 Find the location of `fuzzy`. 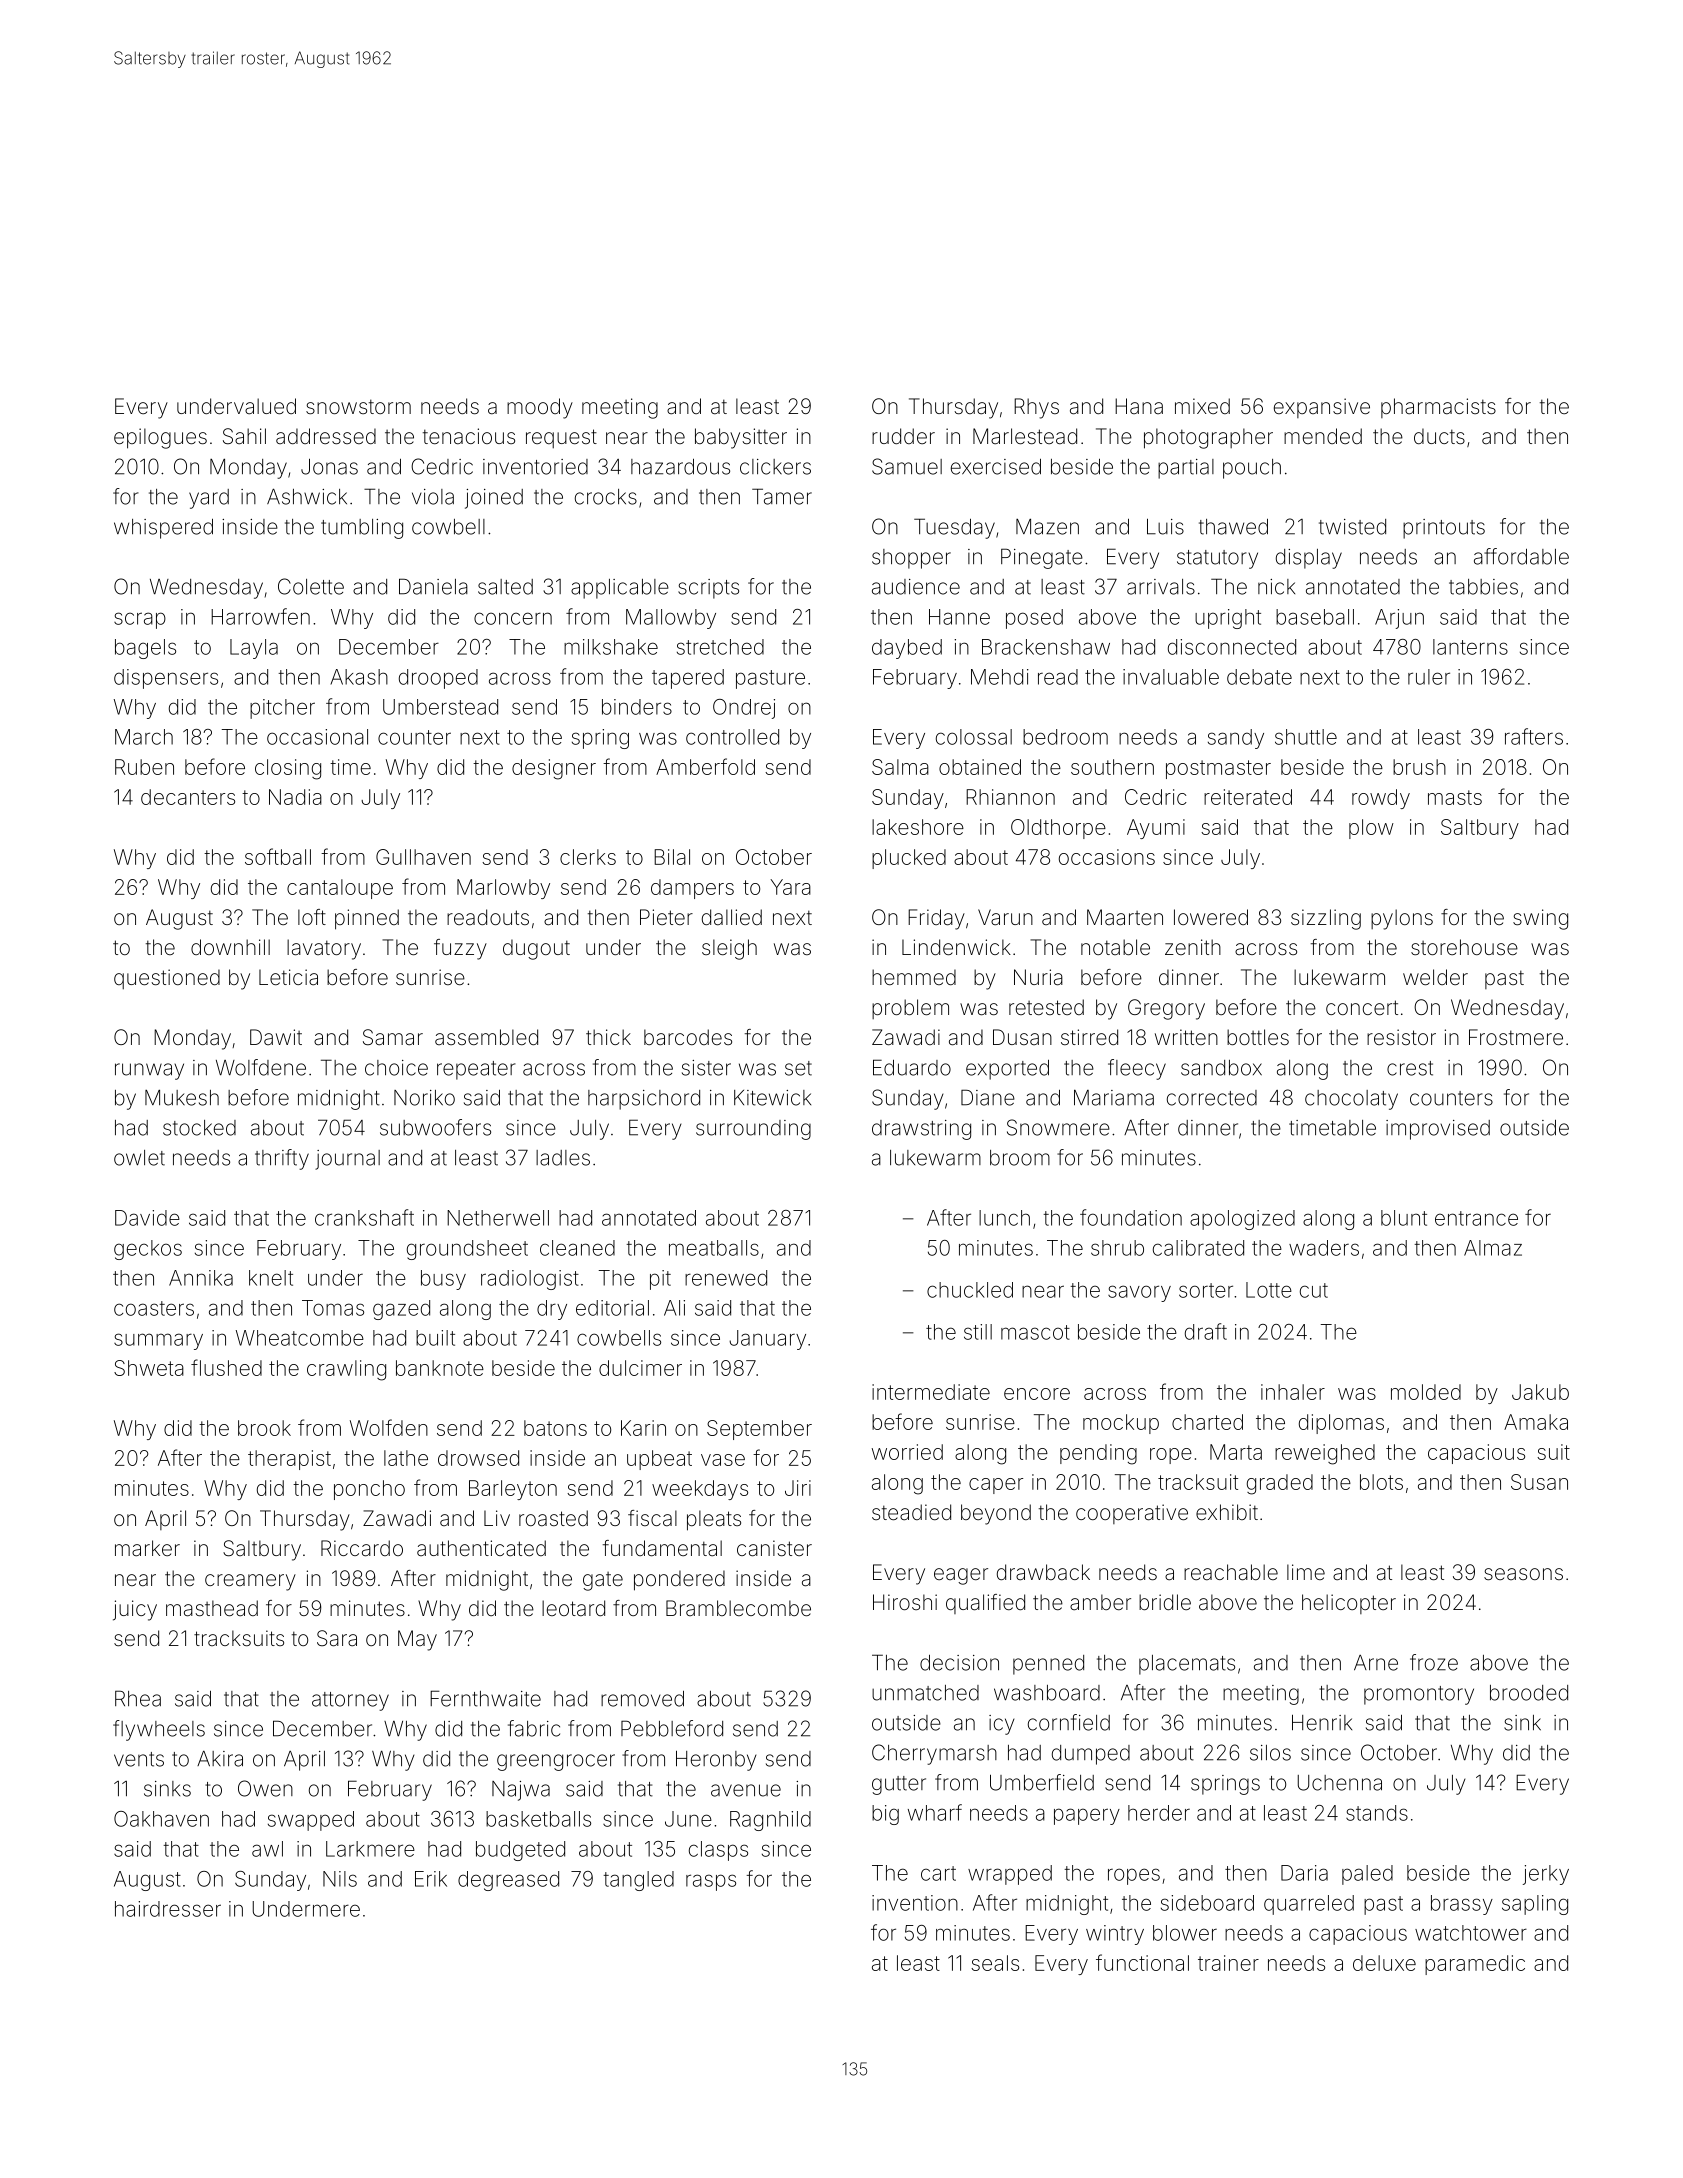

fuzzy is located at coordinates (460, 949).
